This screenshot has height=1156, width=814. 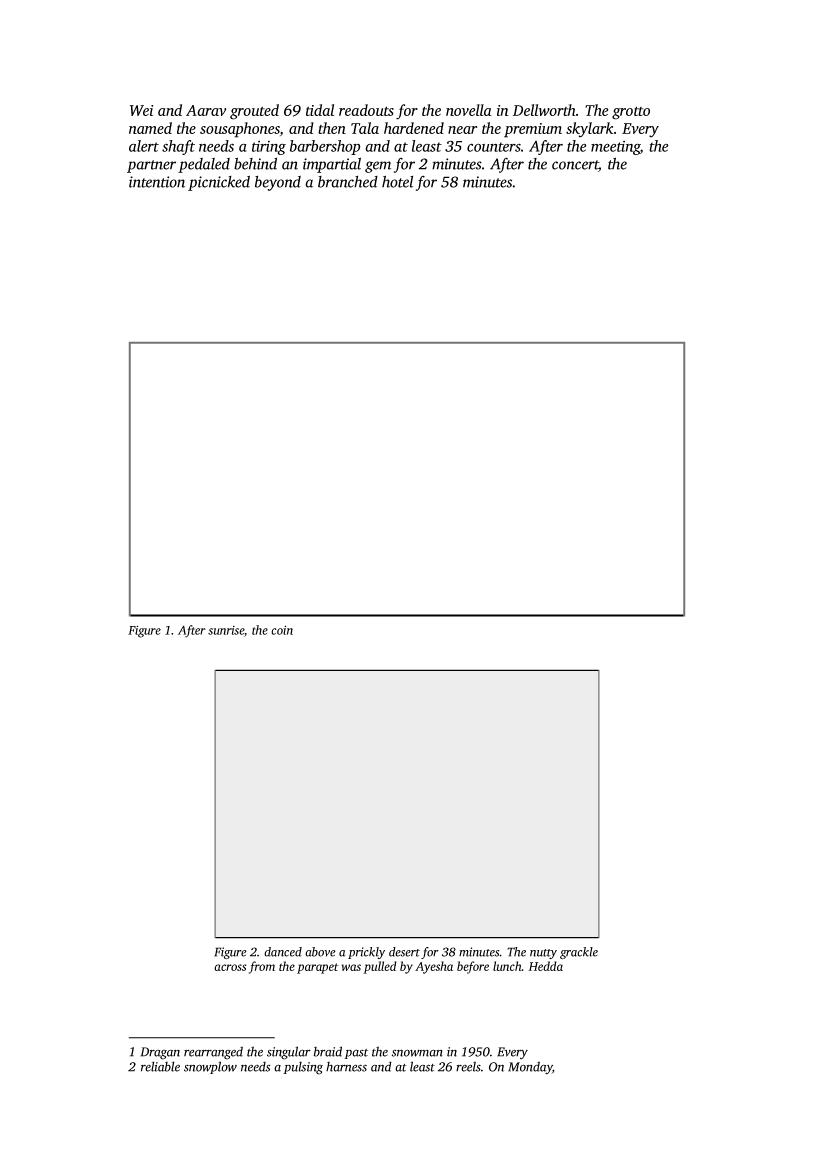 I want to click on picnicked, so click(x=219, y=183).
